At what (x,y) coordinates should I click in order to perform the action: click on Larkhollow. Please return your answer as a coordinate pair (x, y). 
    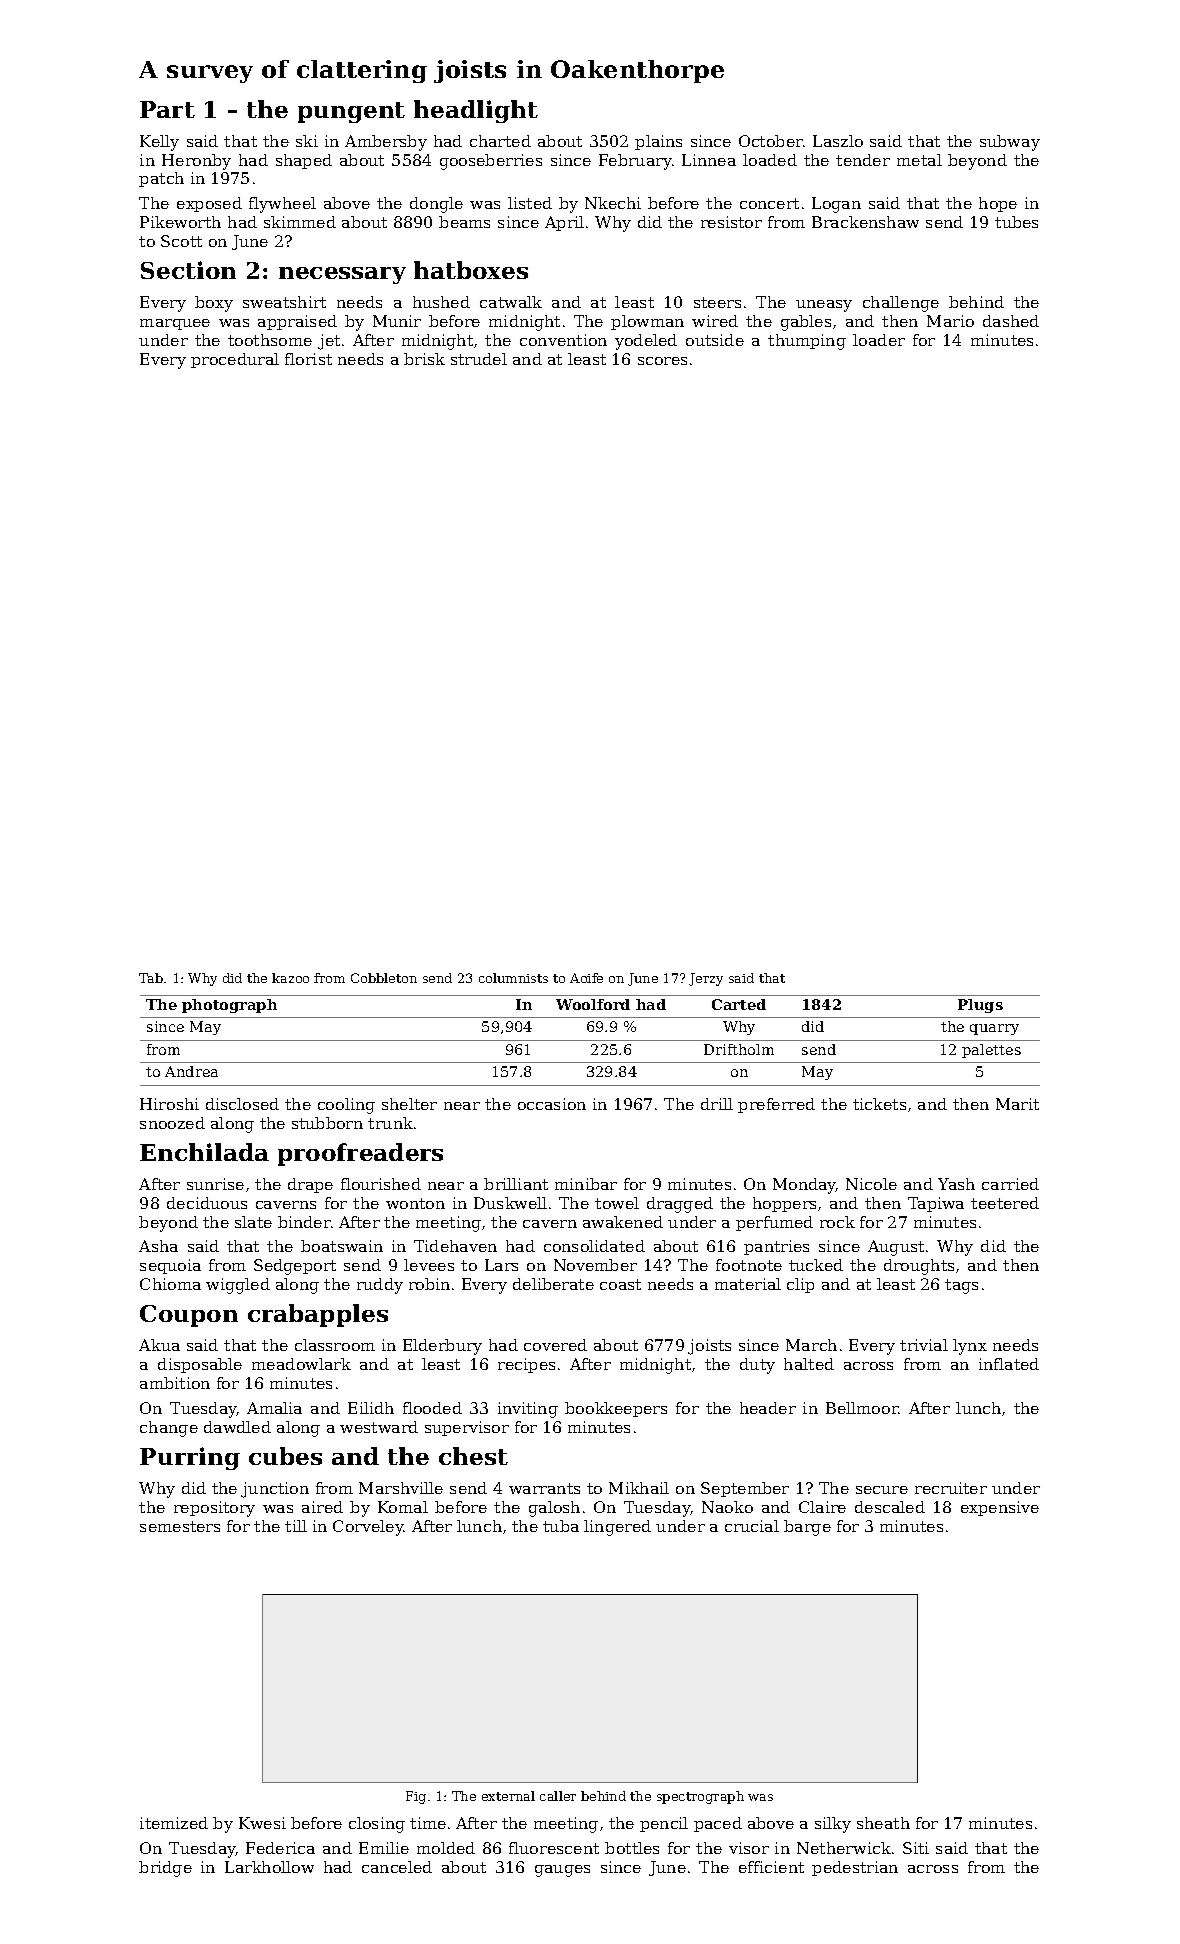
    Looking at the image, I should click on (269, 1867).
